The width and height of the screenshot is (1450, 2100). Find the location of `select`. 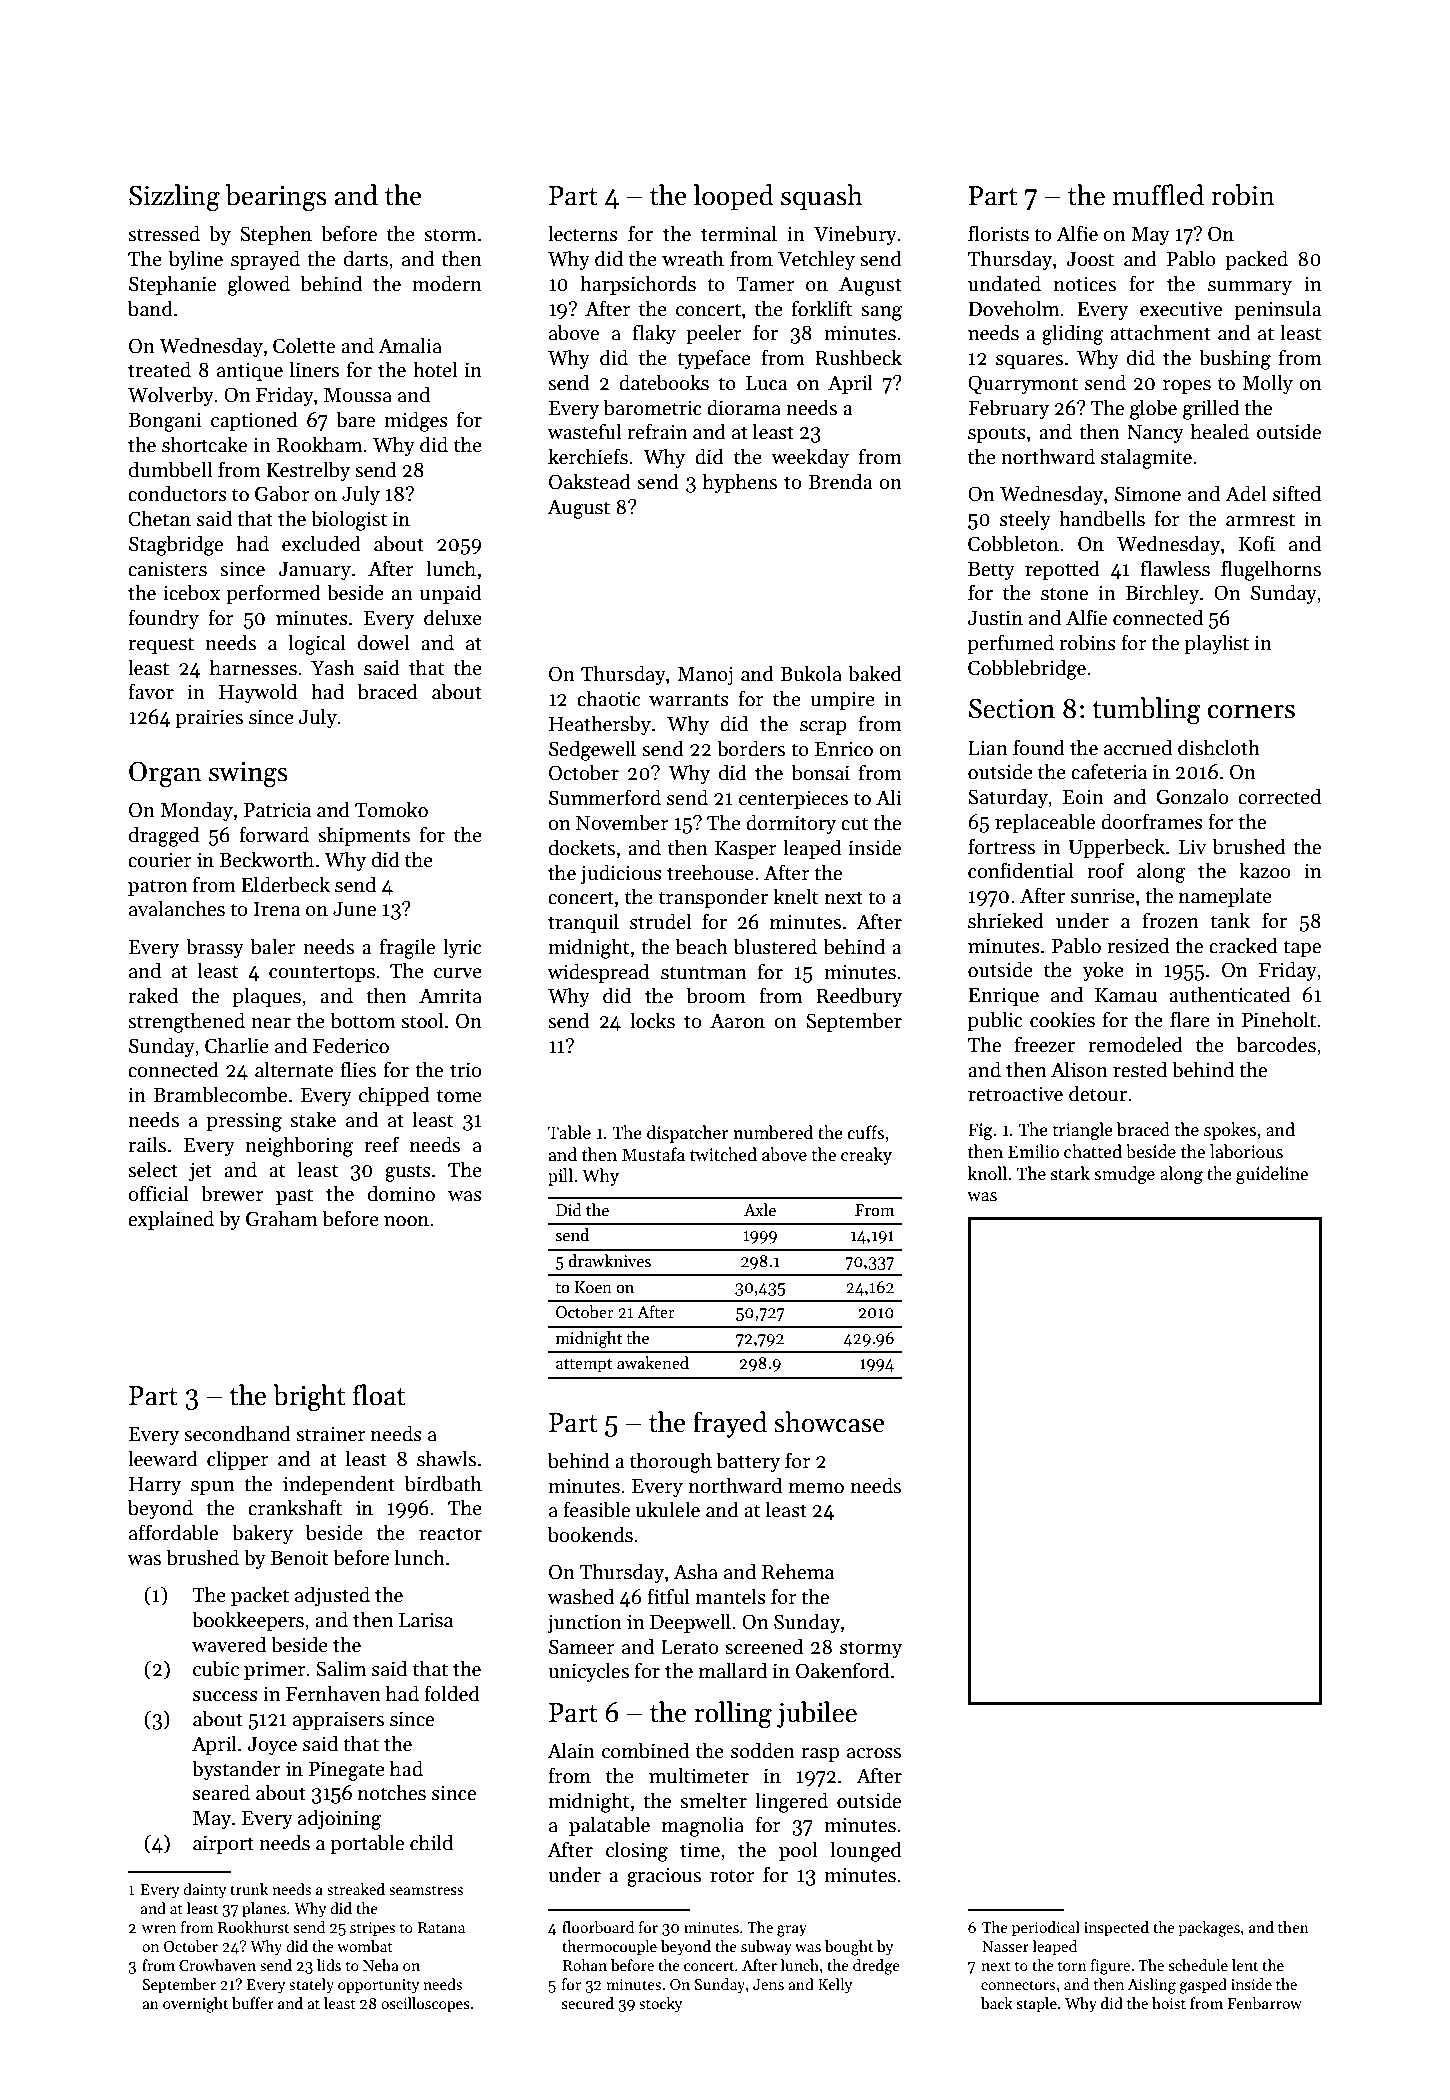

select is located at coordinates (153, 1169).
